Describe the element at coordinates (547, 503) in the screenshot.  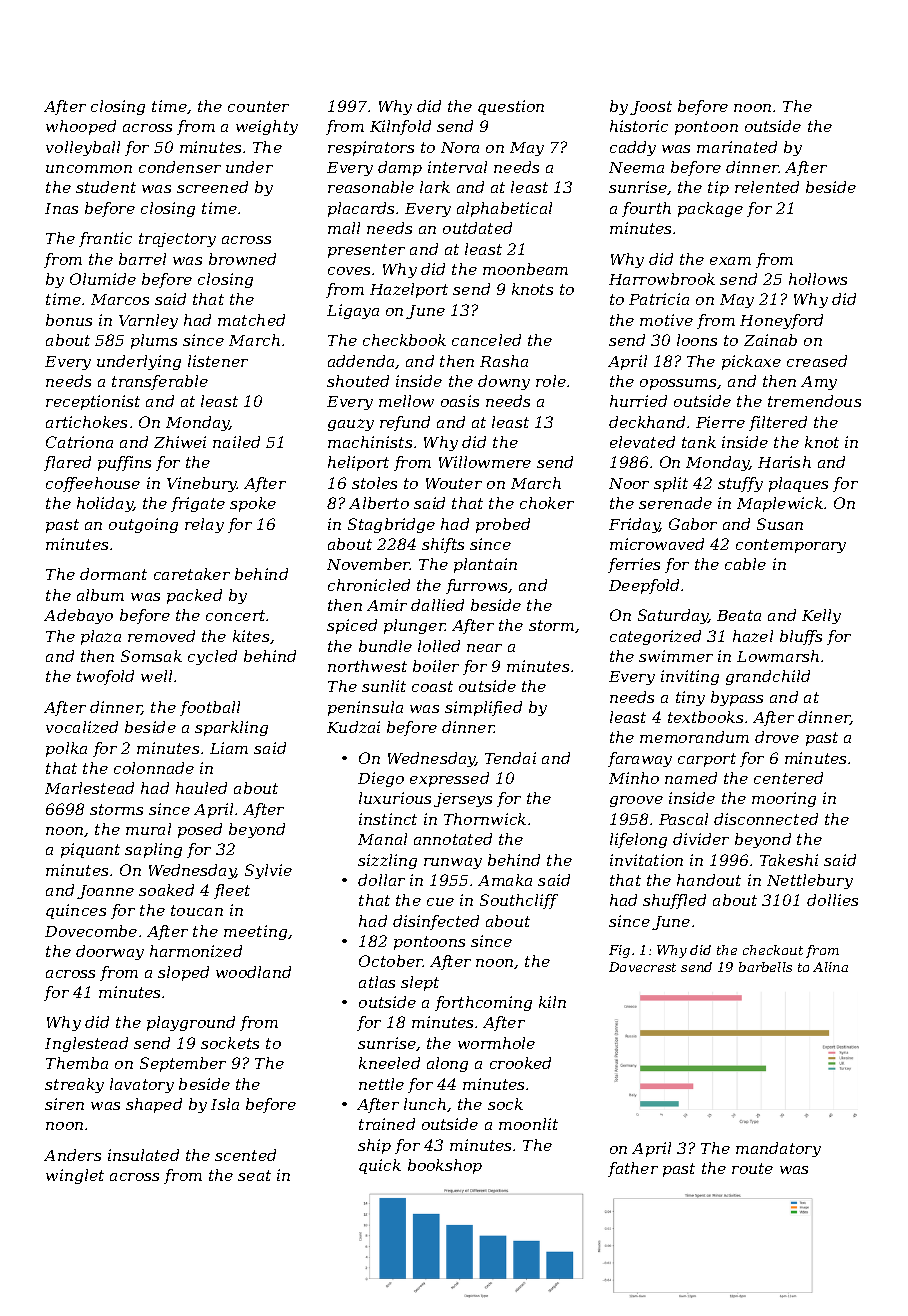
I see `choker` at that location.
